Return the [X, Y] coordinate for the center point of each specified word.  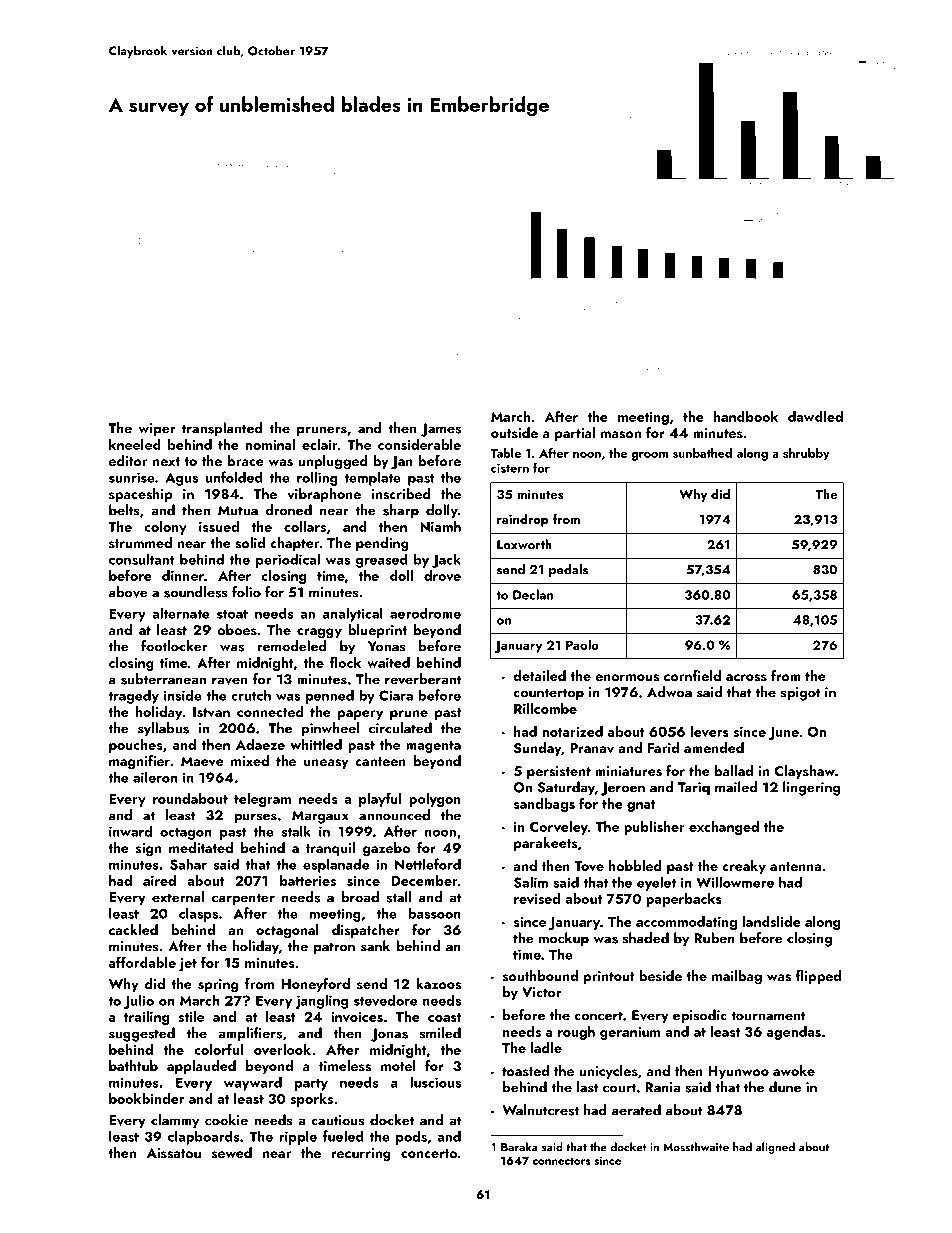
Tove [589, 866]
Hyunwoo [738, 1072]
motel [398, 1065]
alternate [180, 613]
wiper [157, 430]
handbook [746, 416]
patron [334, 948]
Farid [663, 747]
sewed [232, 1152]
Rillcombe [545, 708]
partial [575, 434]
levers [710, 731]
